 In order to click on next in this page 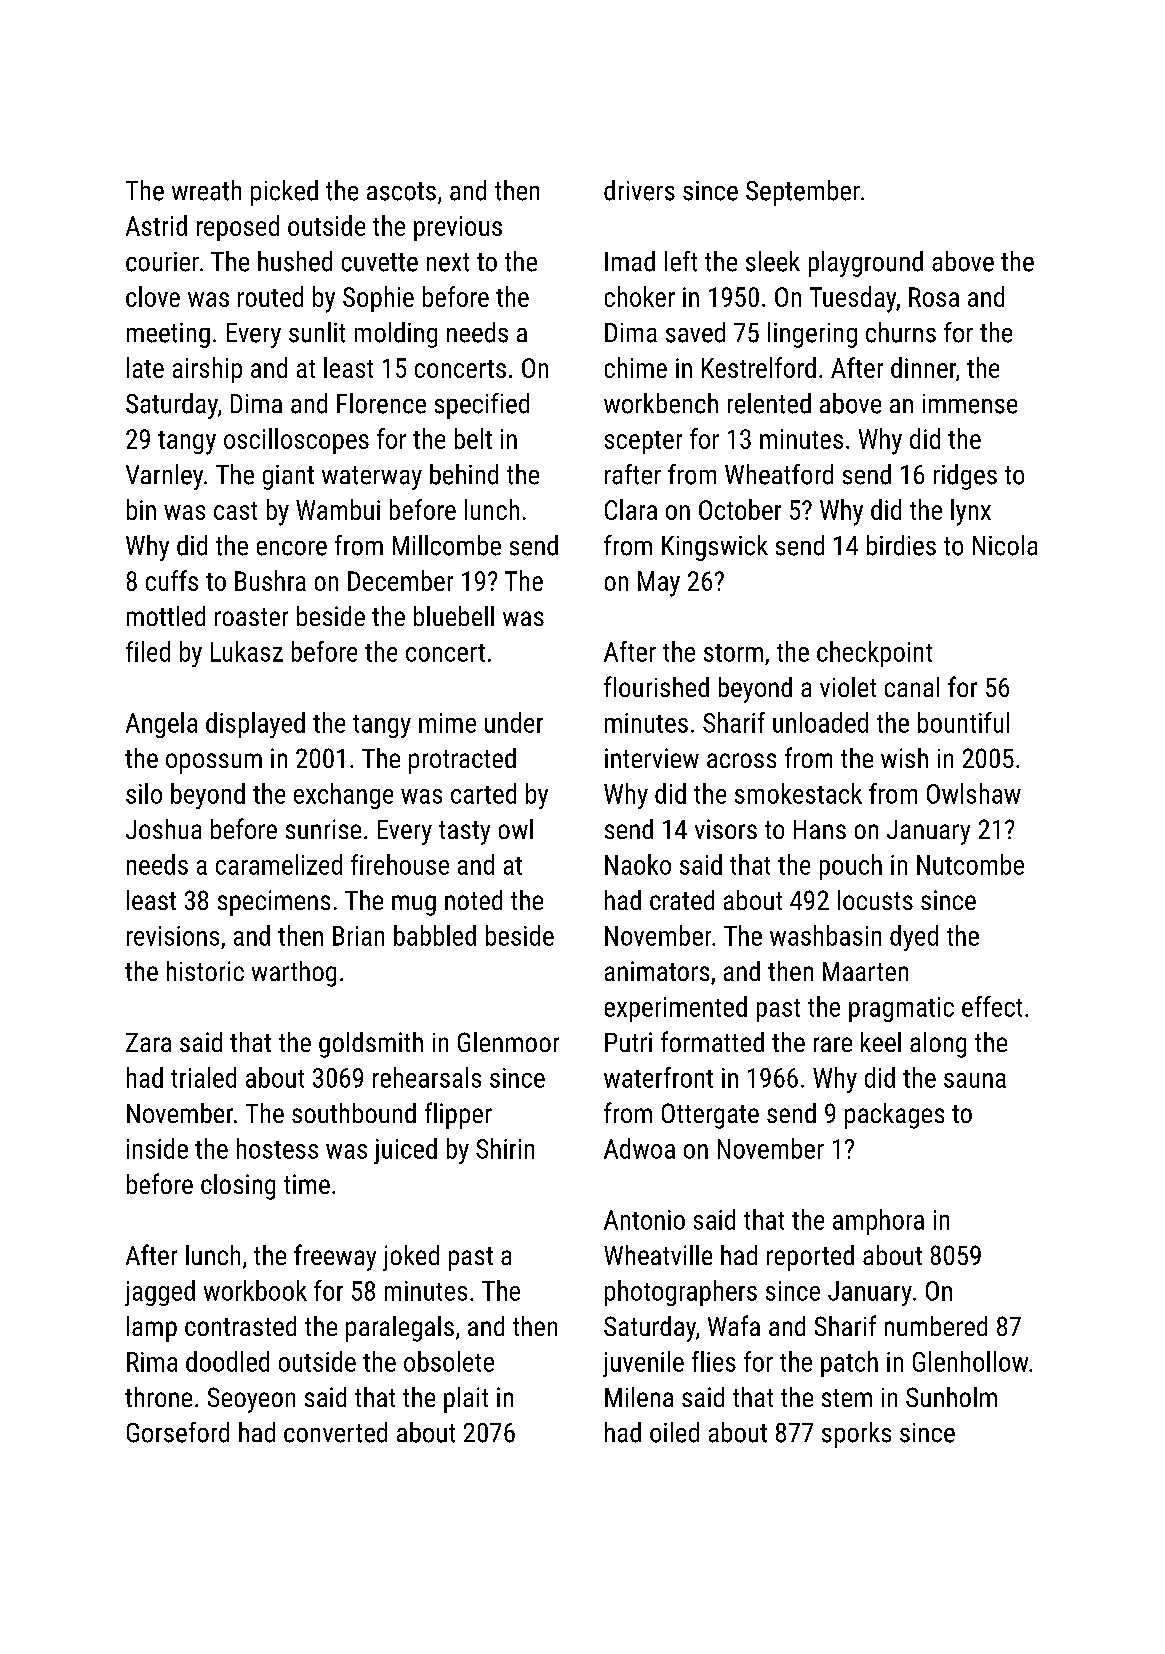, I will do `click(448, 262)`.
